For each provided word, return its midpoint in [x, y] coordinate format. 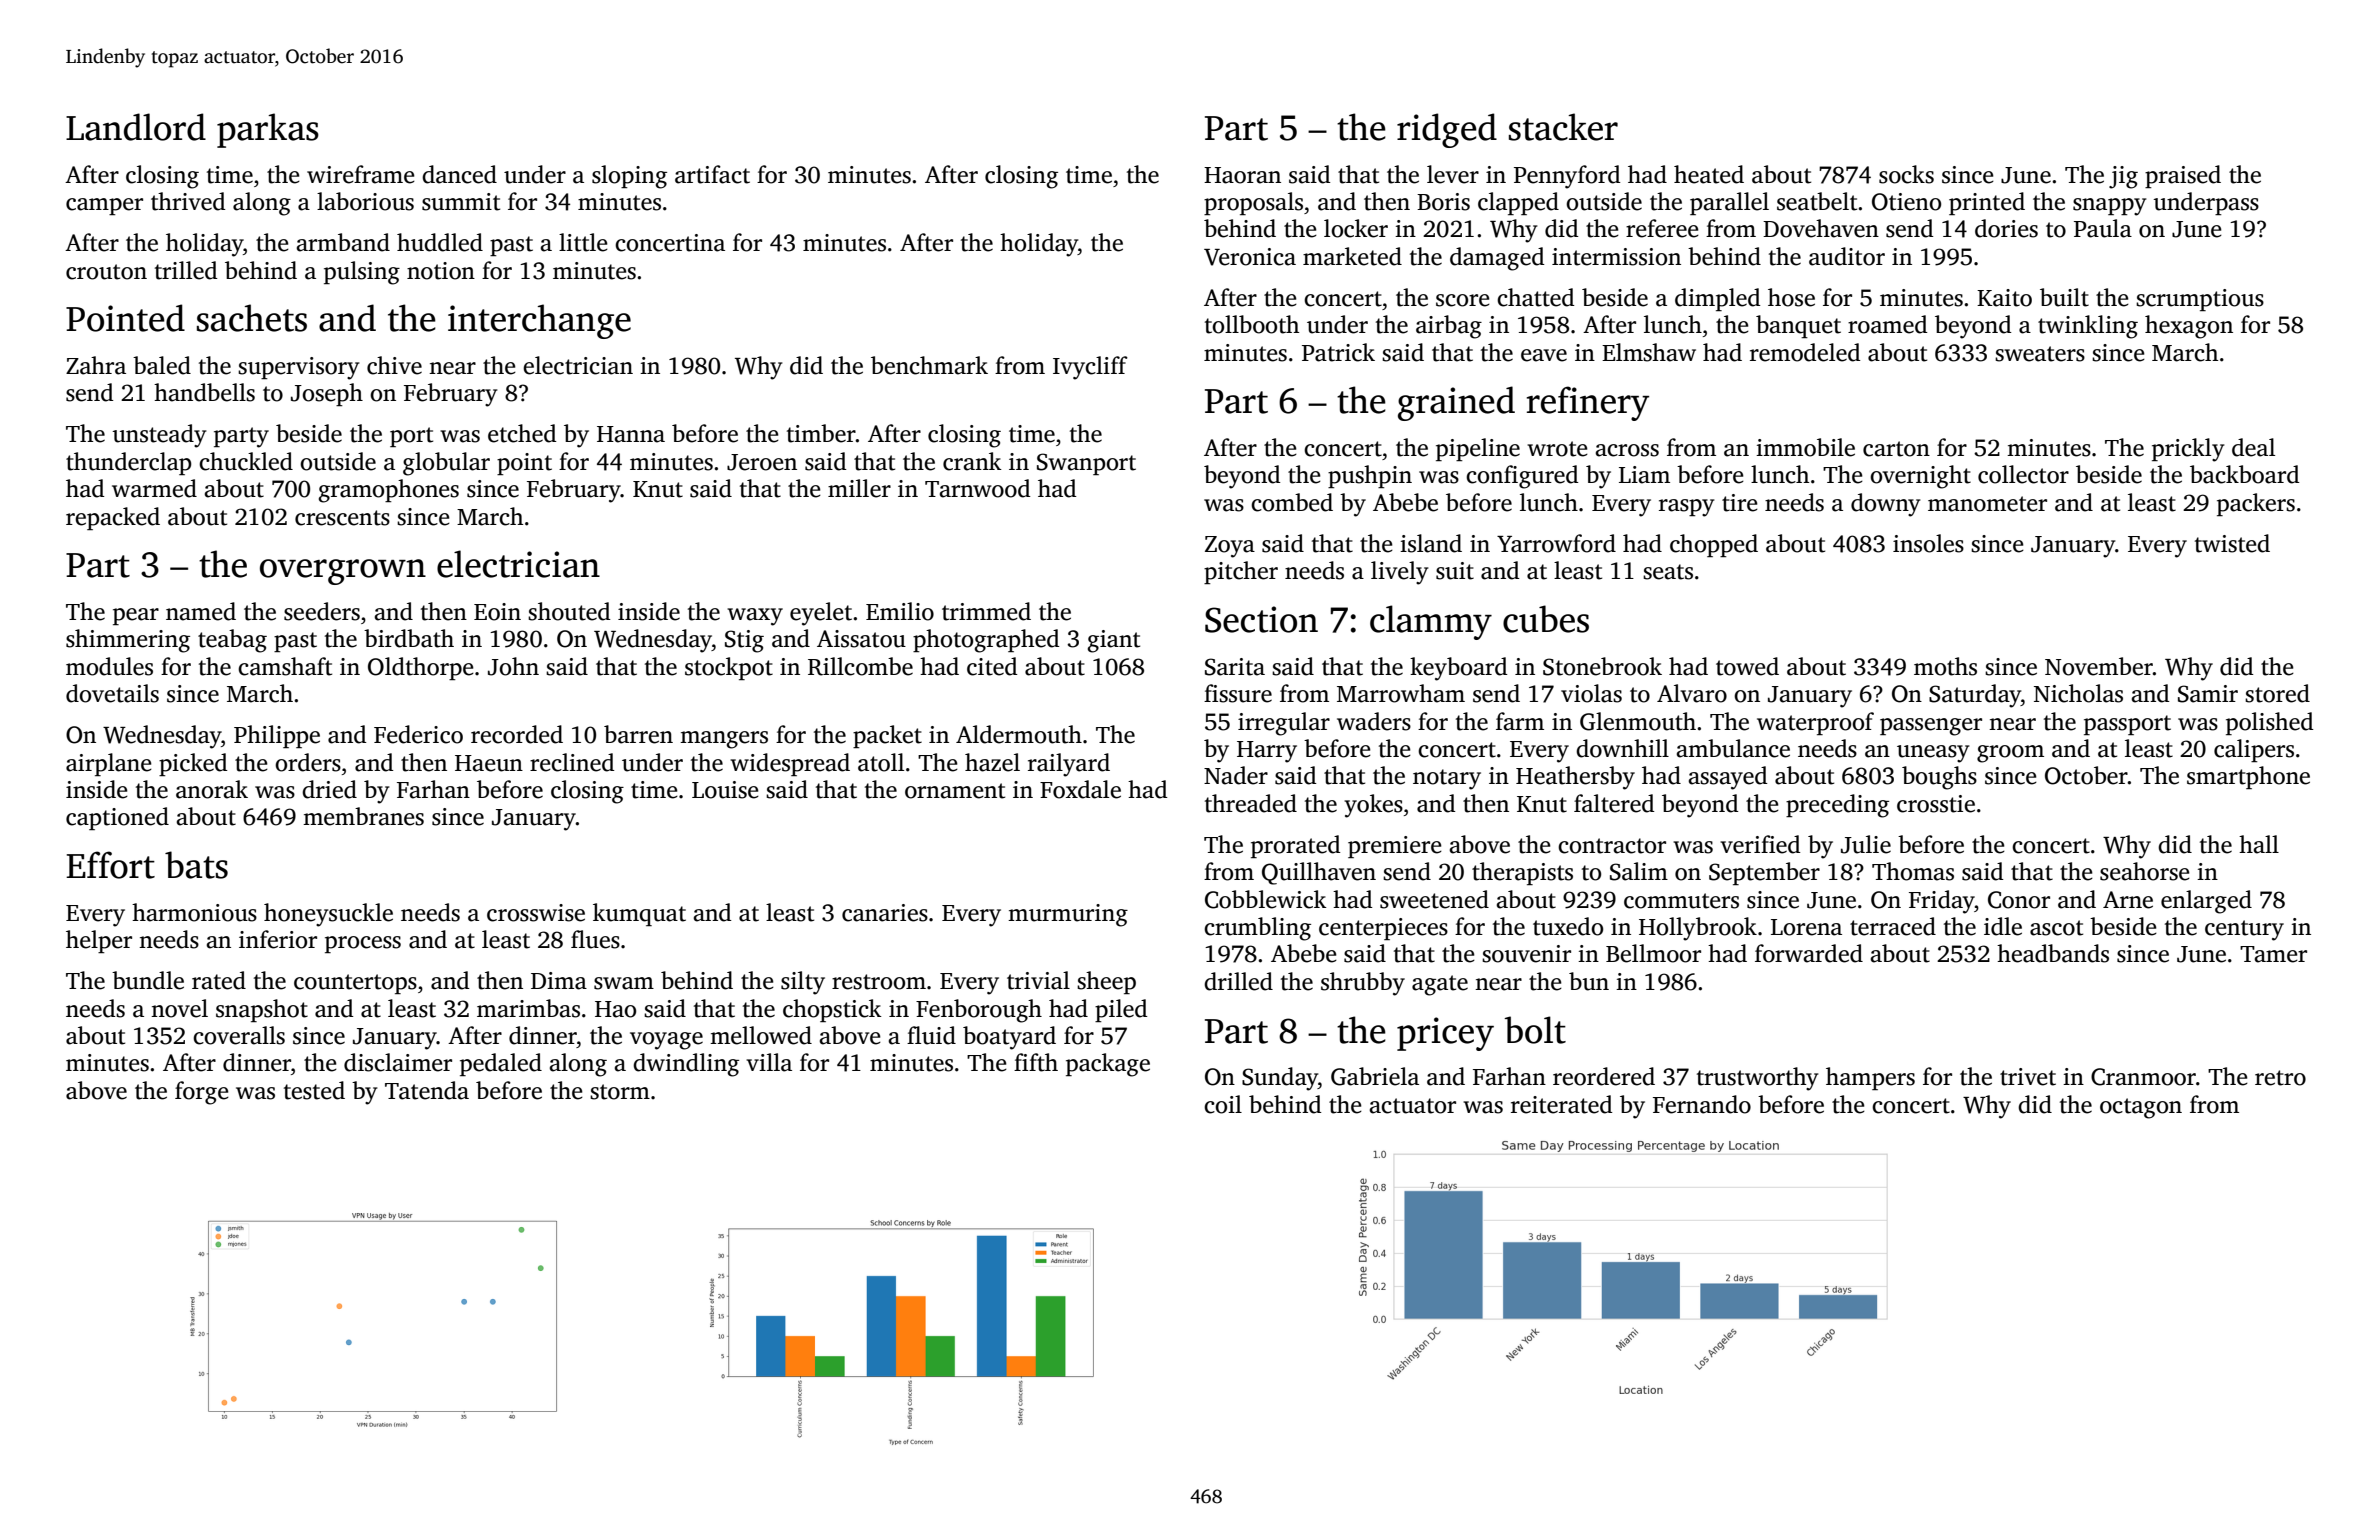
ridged [1447, 130]
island [1431, 543]
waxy [755, 617]
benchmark [929, 365]
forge [202, 1093]
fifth [1036, 1062]
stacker [1563, 127]
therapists [1522, 873]
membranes [363, 816]
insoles [1928, 543]
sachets [252, 318]
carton [1896, 449]
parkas [268, 130]
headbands [2053, 953]
